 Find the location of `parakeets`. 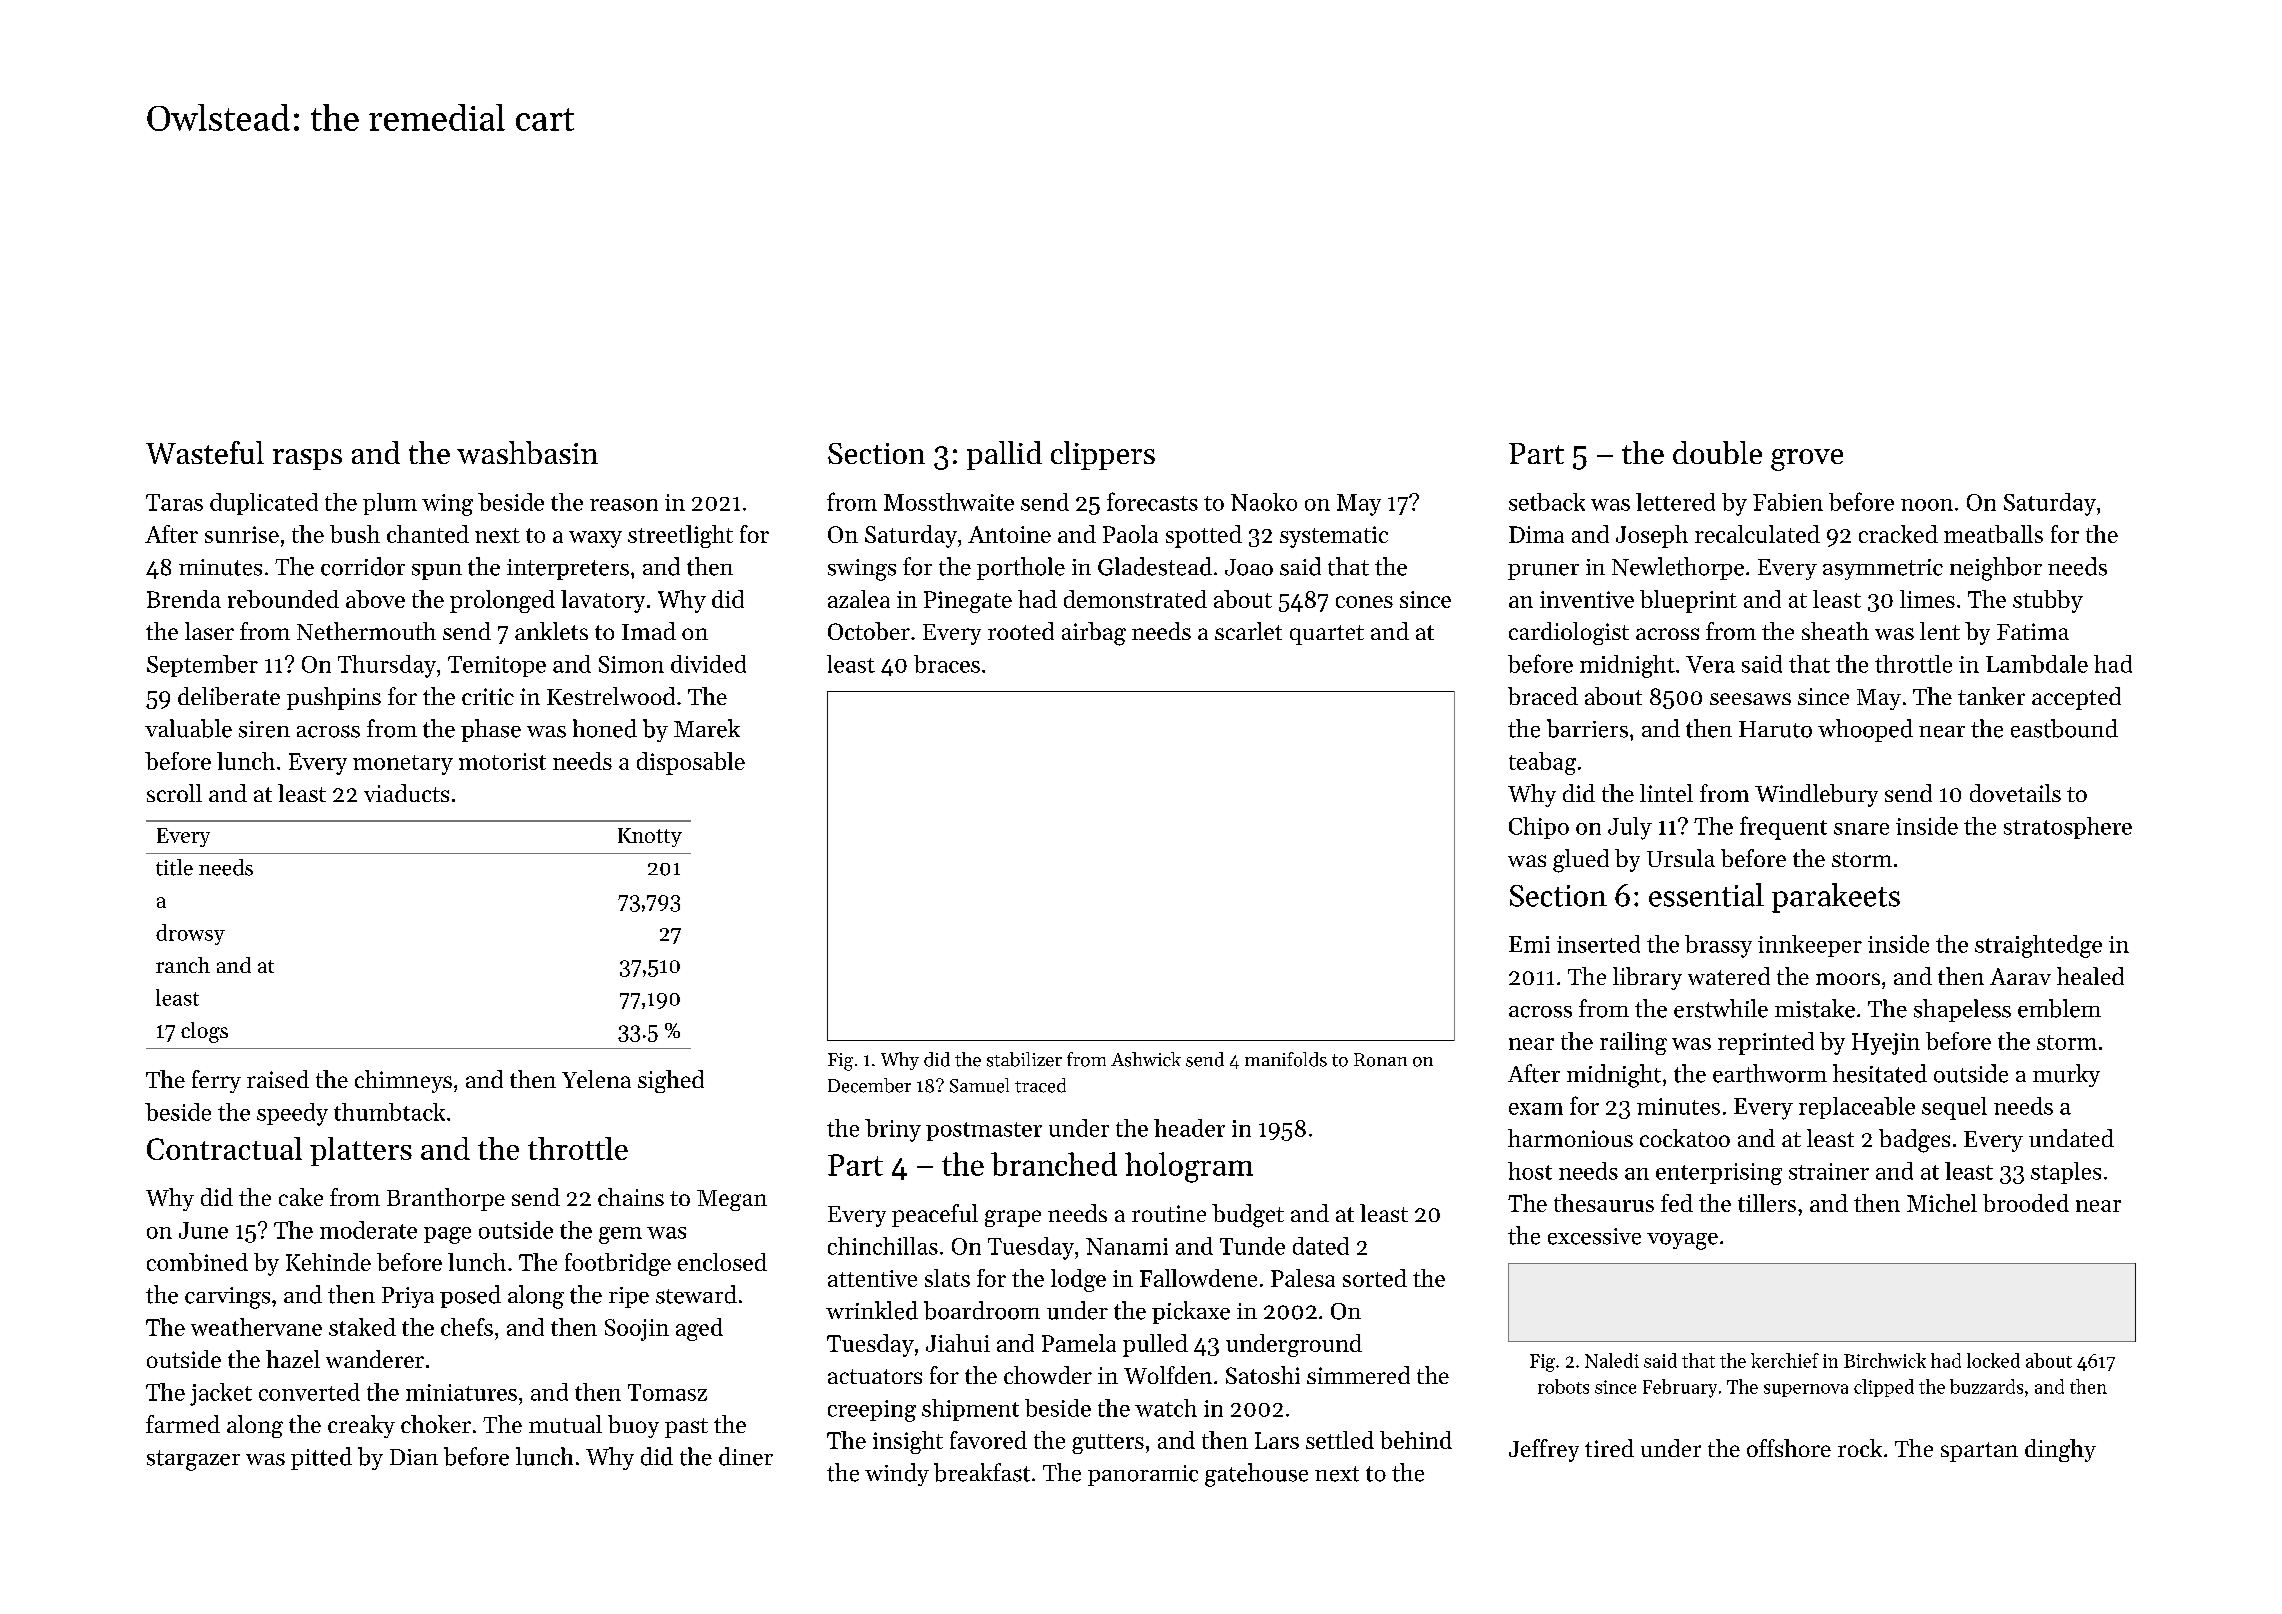

parakeets is located at coordinates (1836, 898).
